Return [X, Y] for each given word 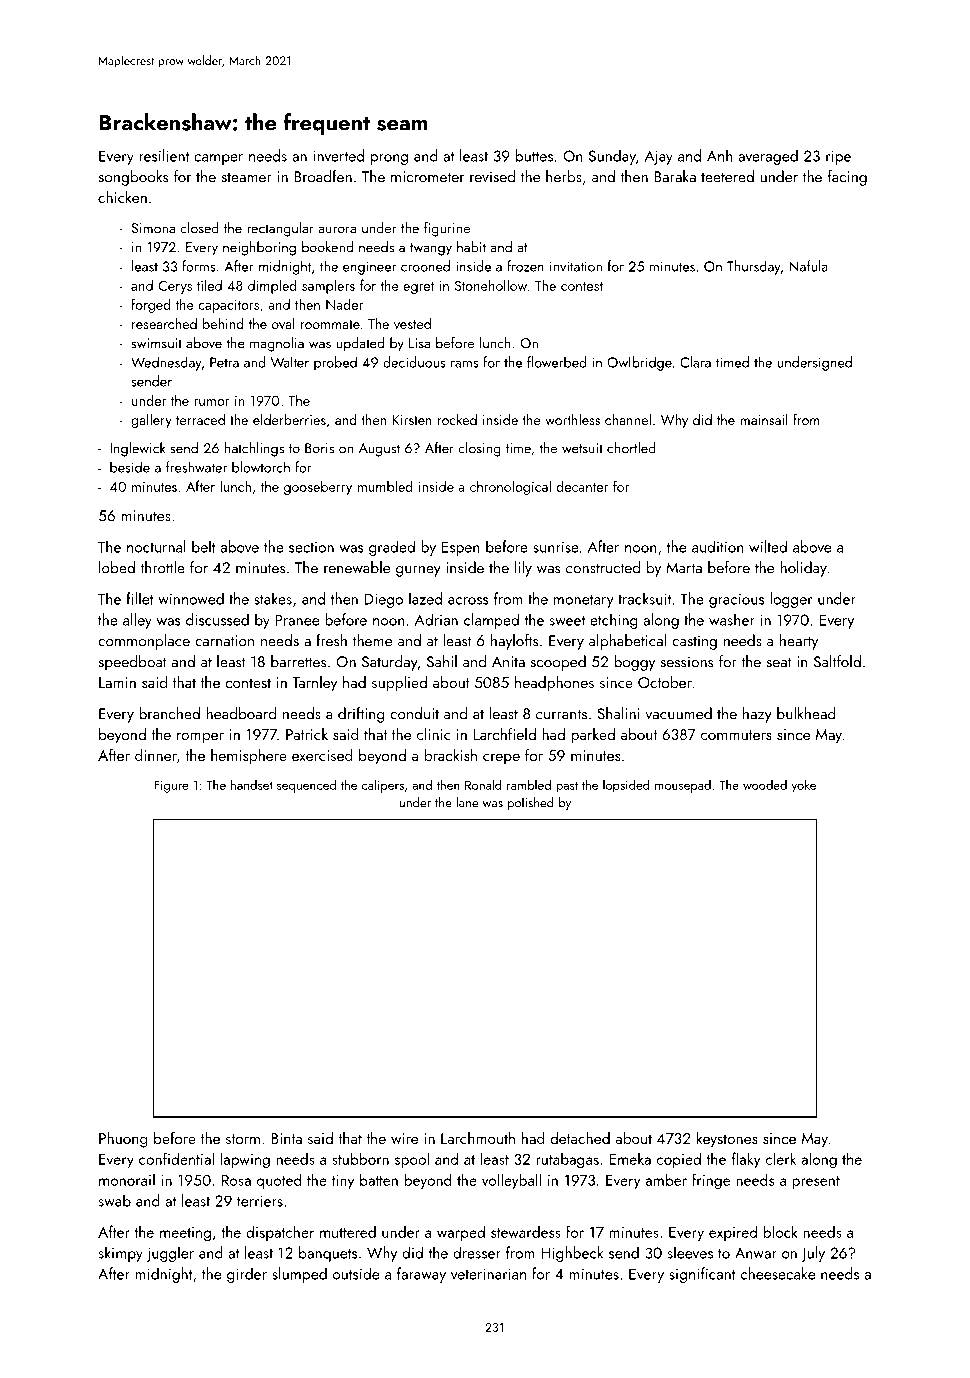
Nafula [808, 266]
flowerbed [556, 362]
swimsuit [157, 343]
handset [252, 784]
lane [467, 802]
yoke [804, 786]
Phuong [123, 1140]
